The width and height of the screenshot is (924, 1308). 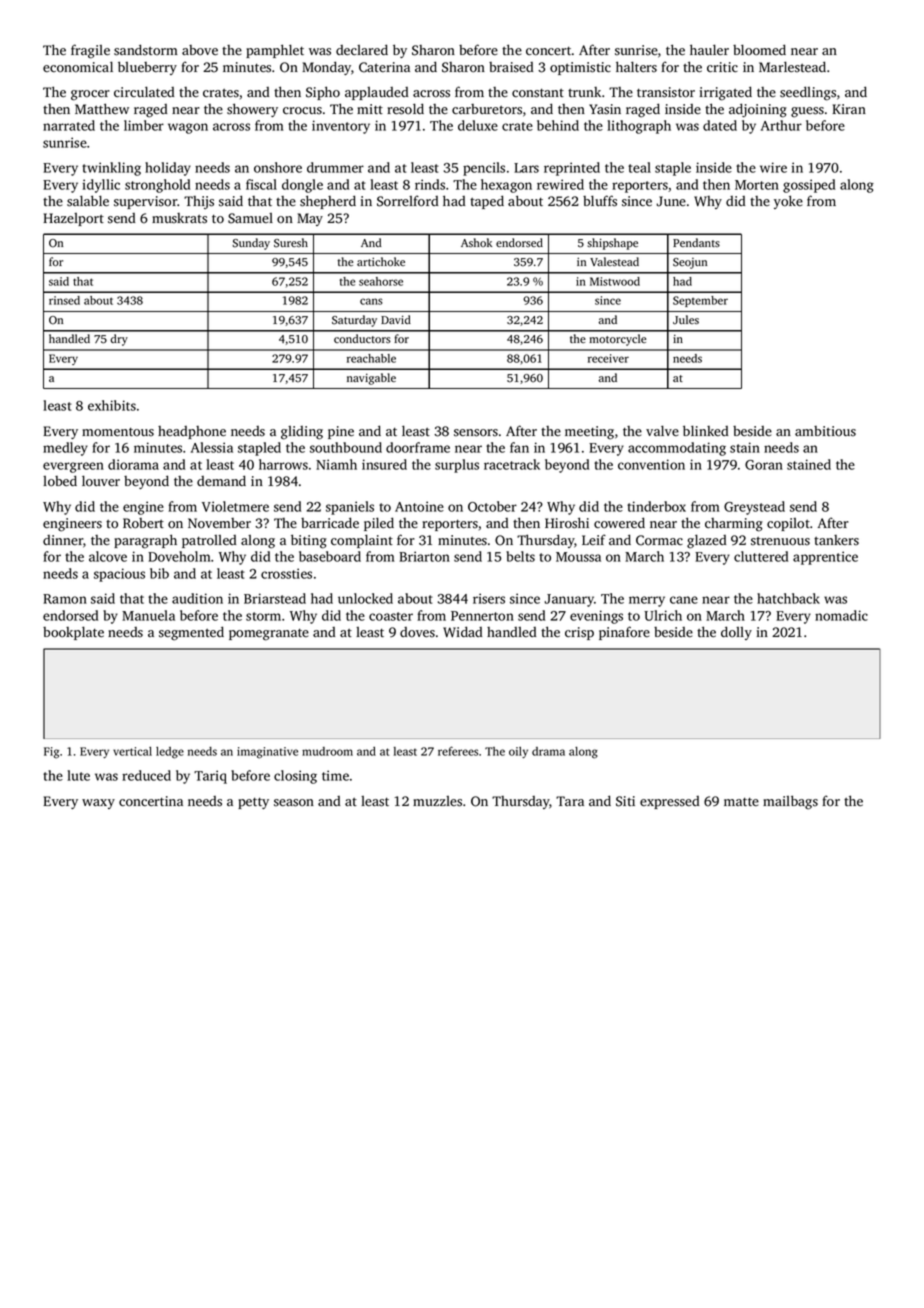 I want to click on bloomed, so click(x=759, y=50).
